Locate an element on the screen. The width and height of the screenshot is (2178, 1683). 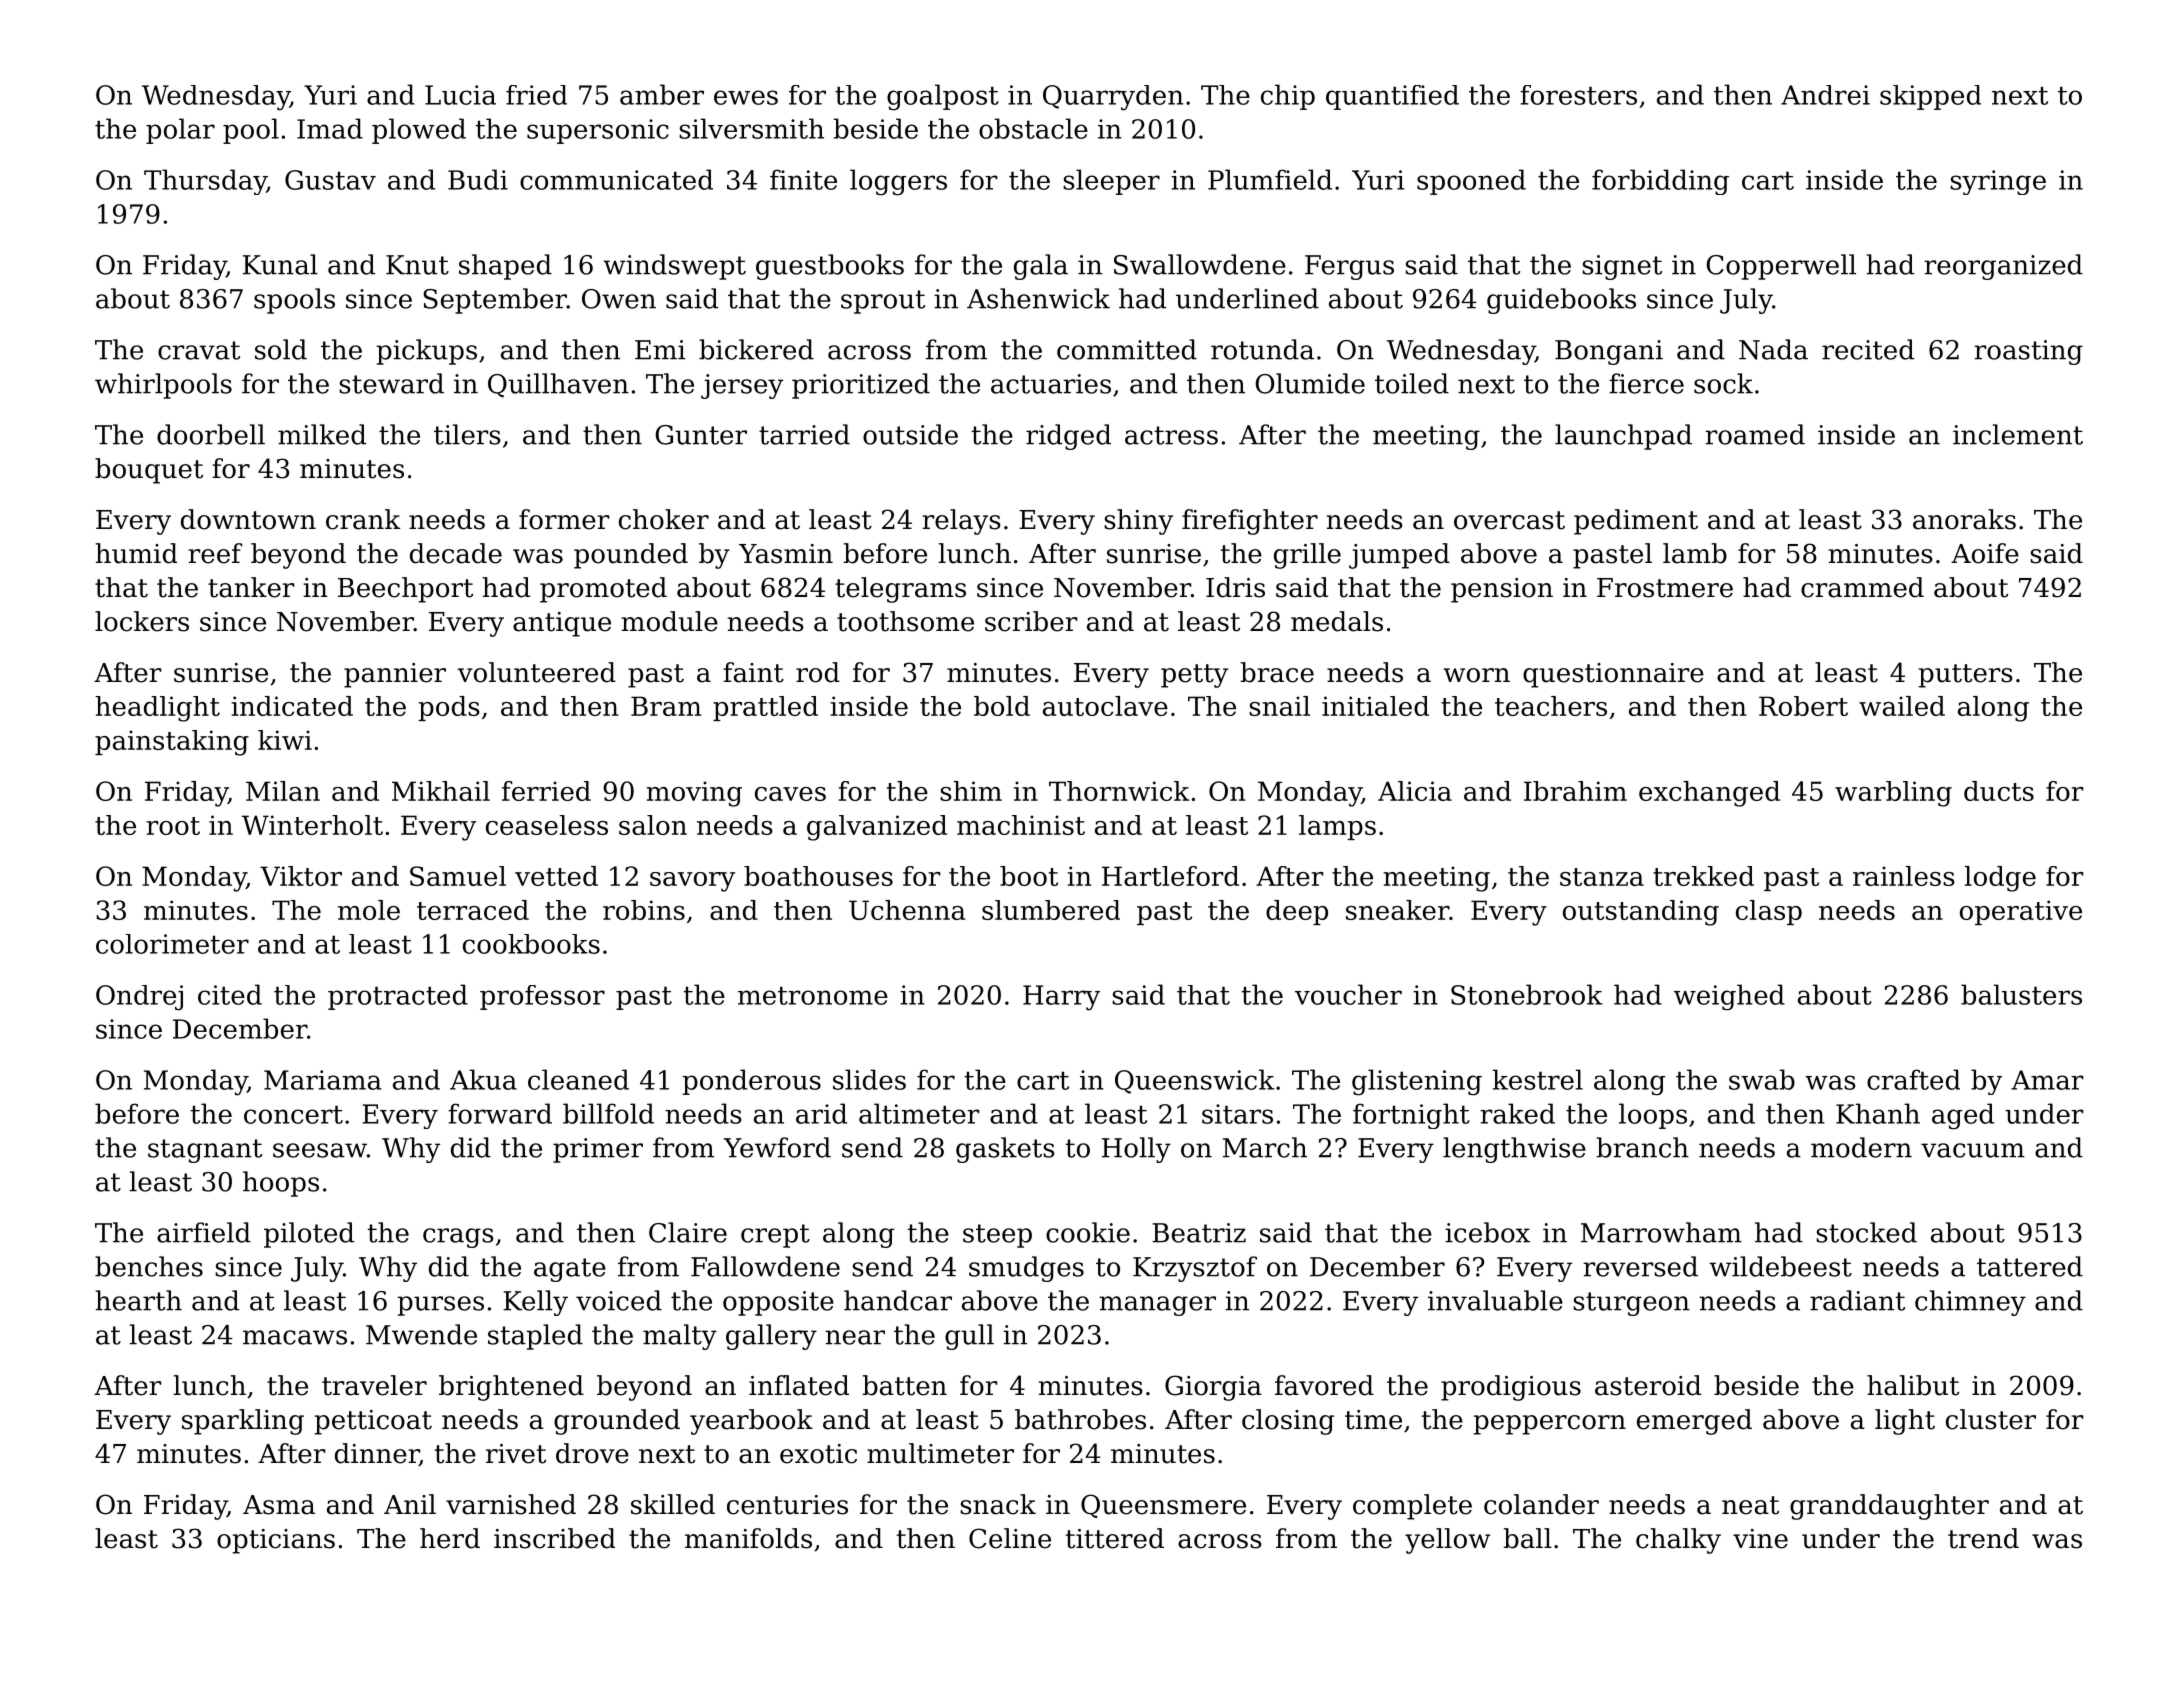
hearth is located at coordinates (139, 1300).
